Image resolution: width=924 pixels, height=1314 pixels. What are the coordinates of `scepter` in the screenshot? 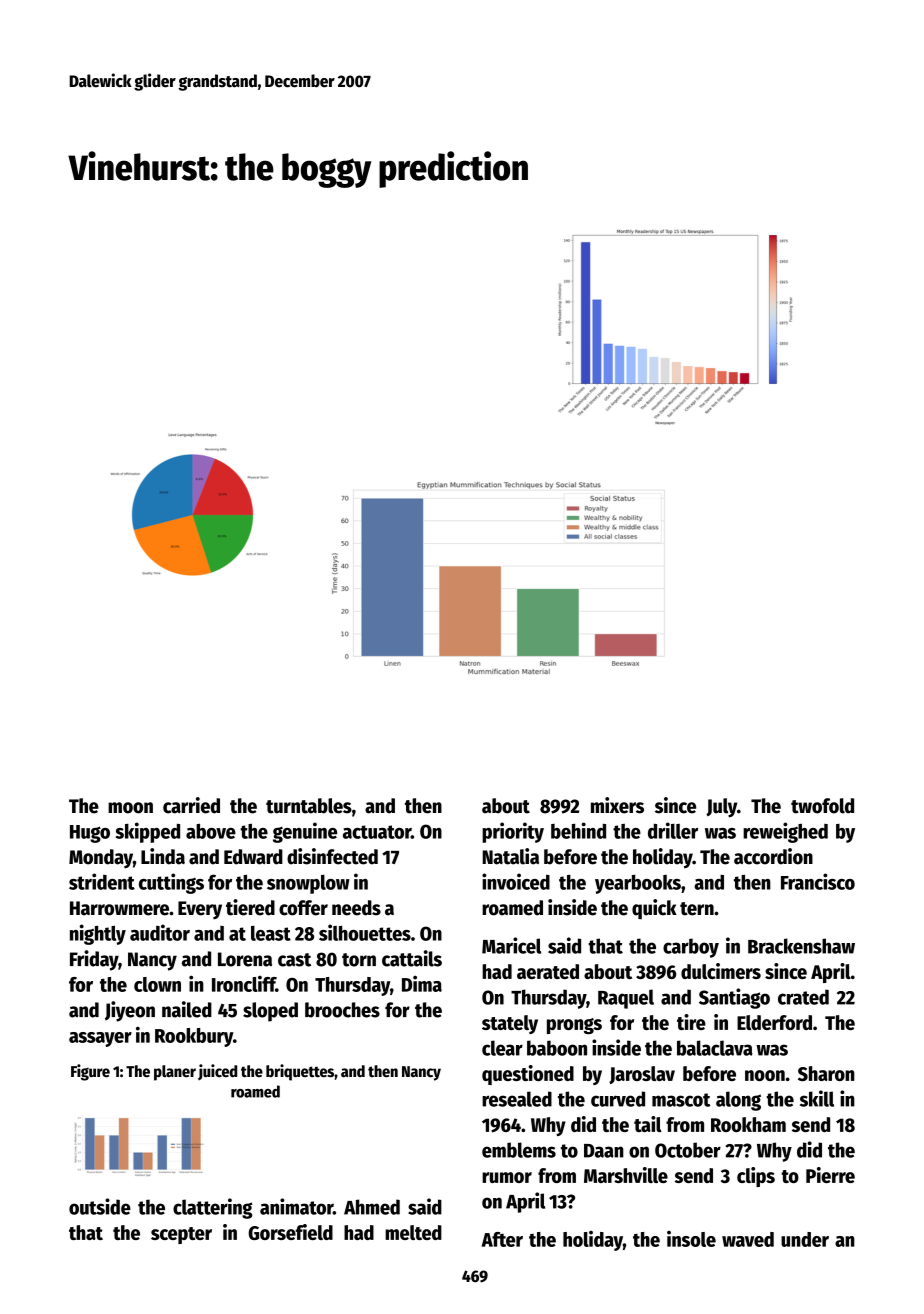 It's located at (181, 1235).
